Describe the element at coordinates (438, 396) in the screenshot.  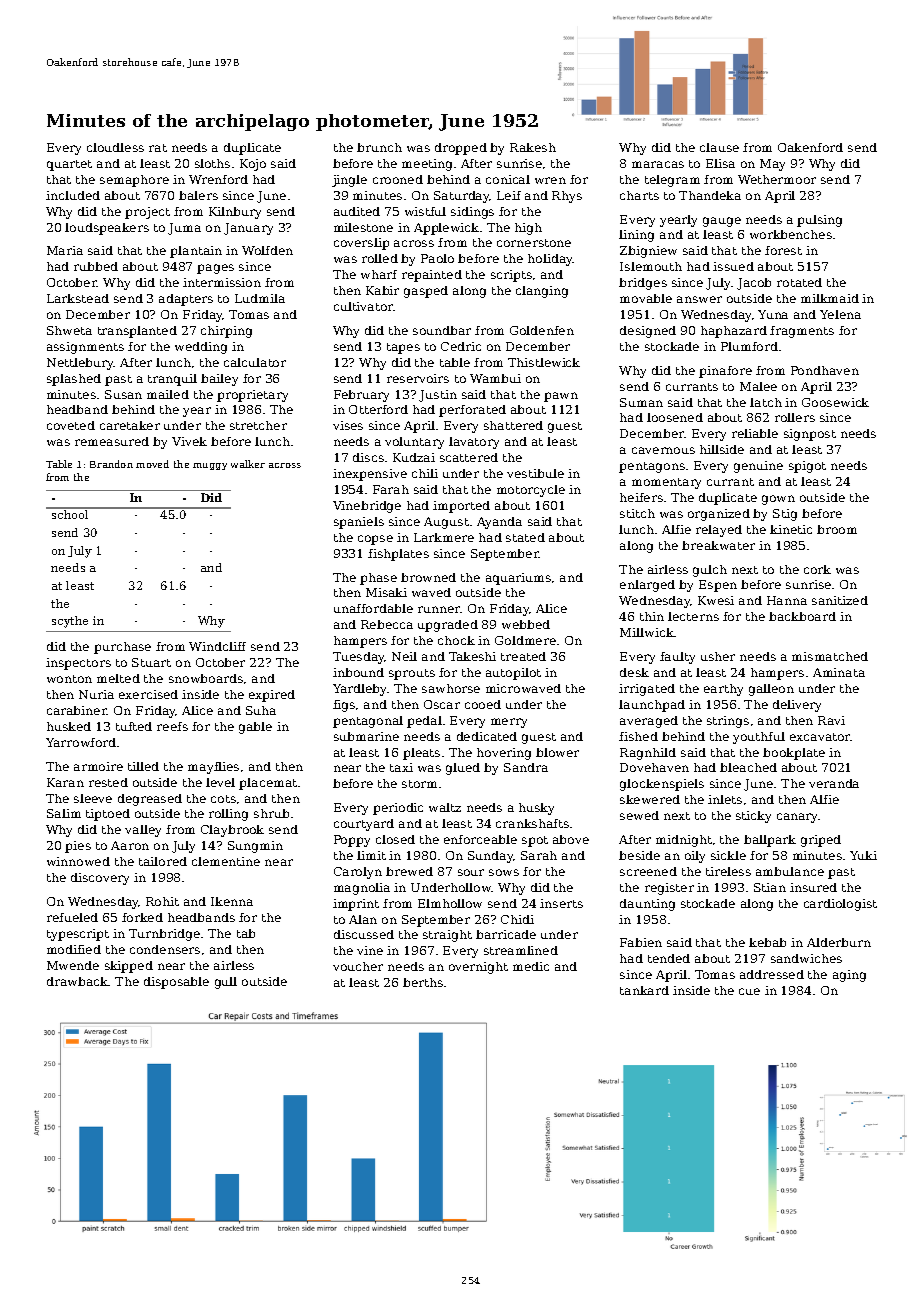
I see `Justin` at that location.
